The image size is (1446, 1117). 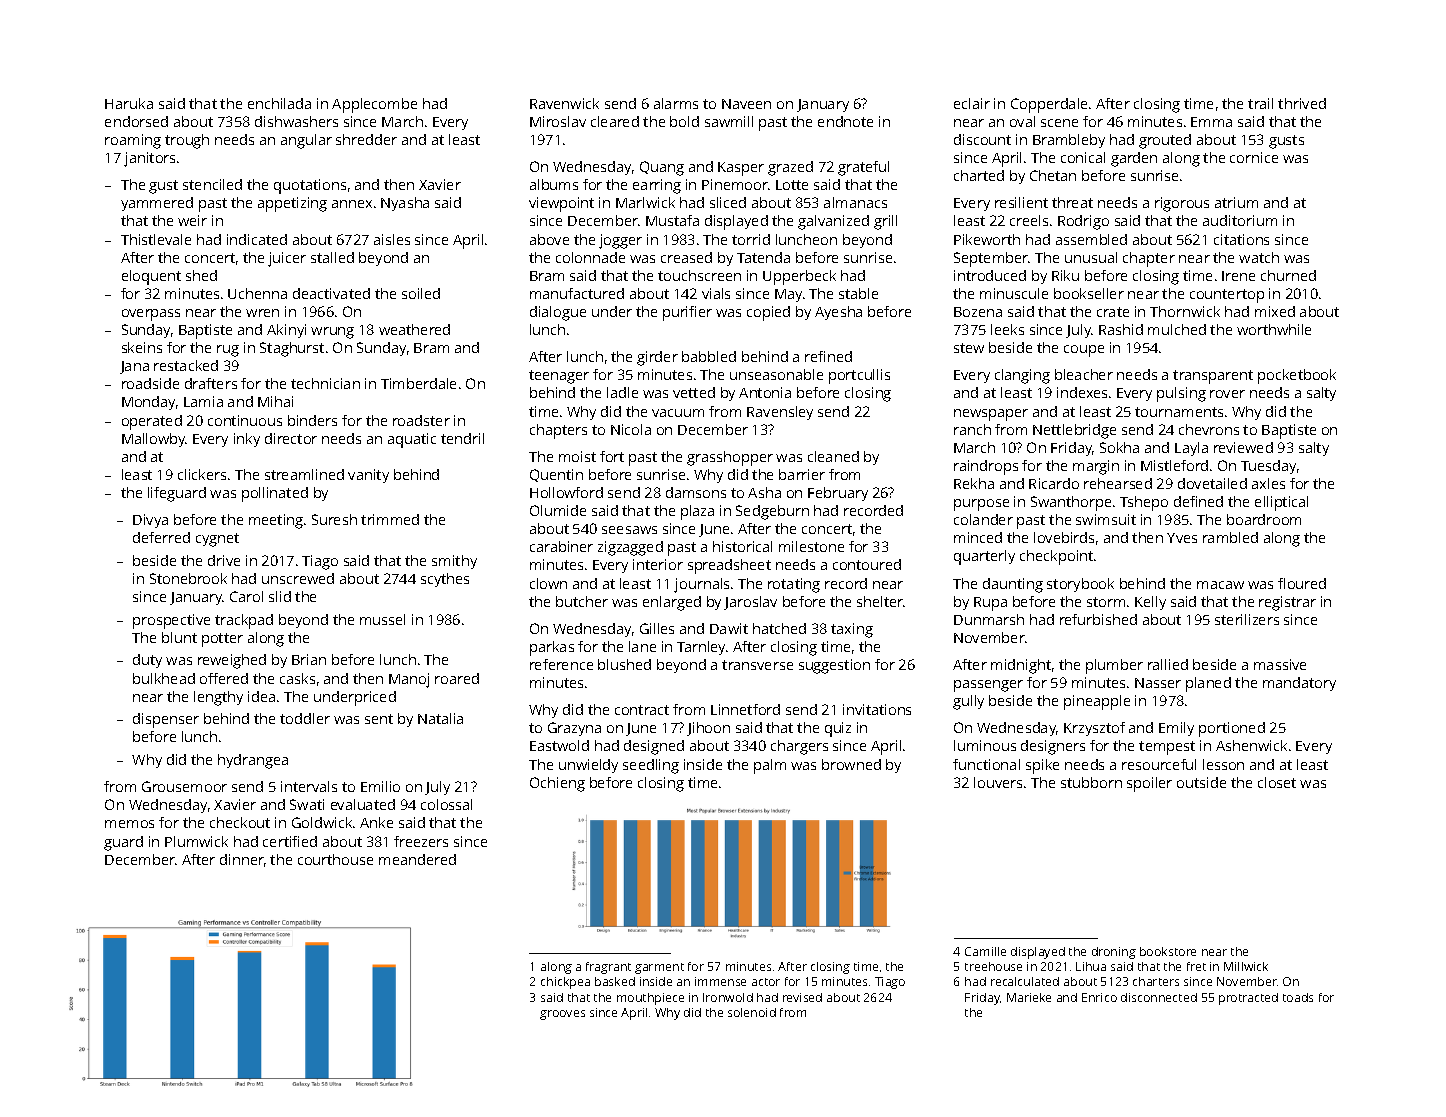 I want to click on chickpea, so click(x=565, y=983).
